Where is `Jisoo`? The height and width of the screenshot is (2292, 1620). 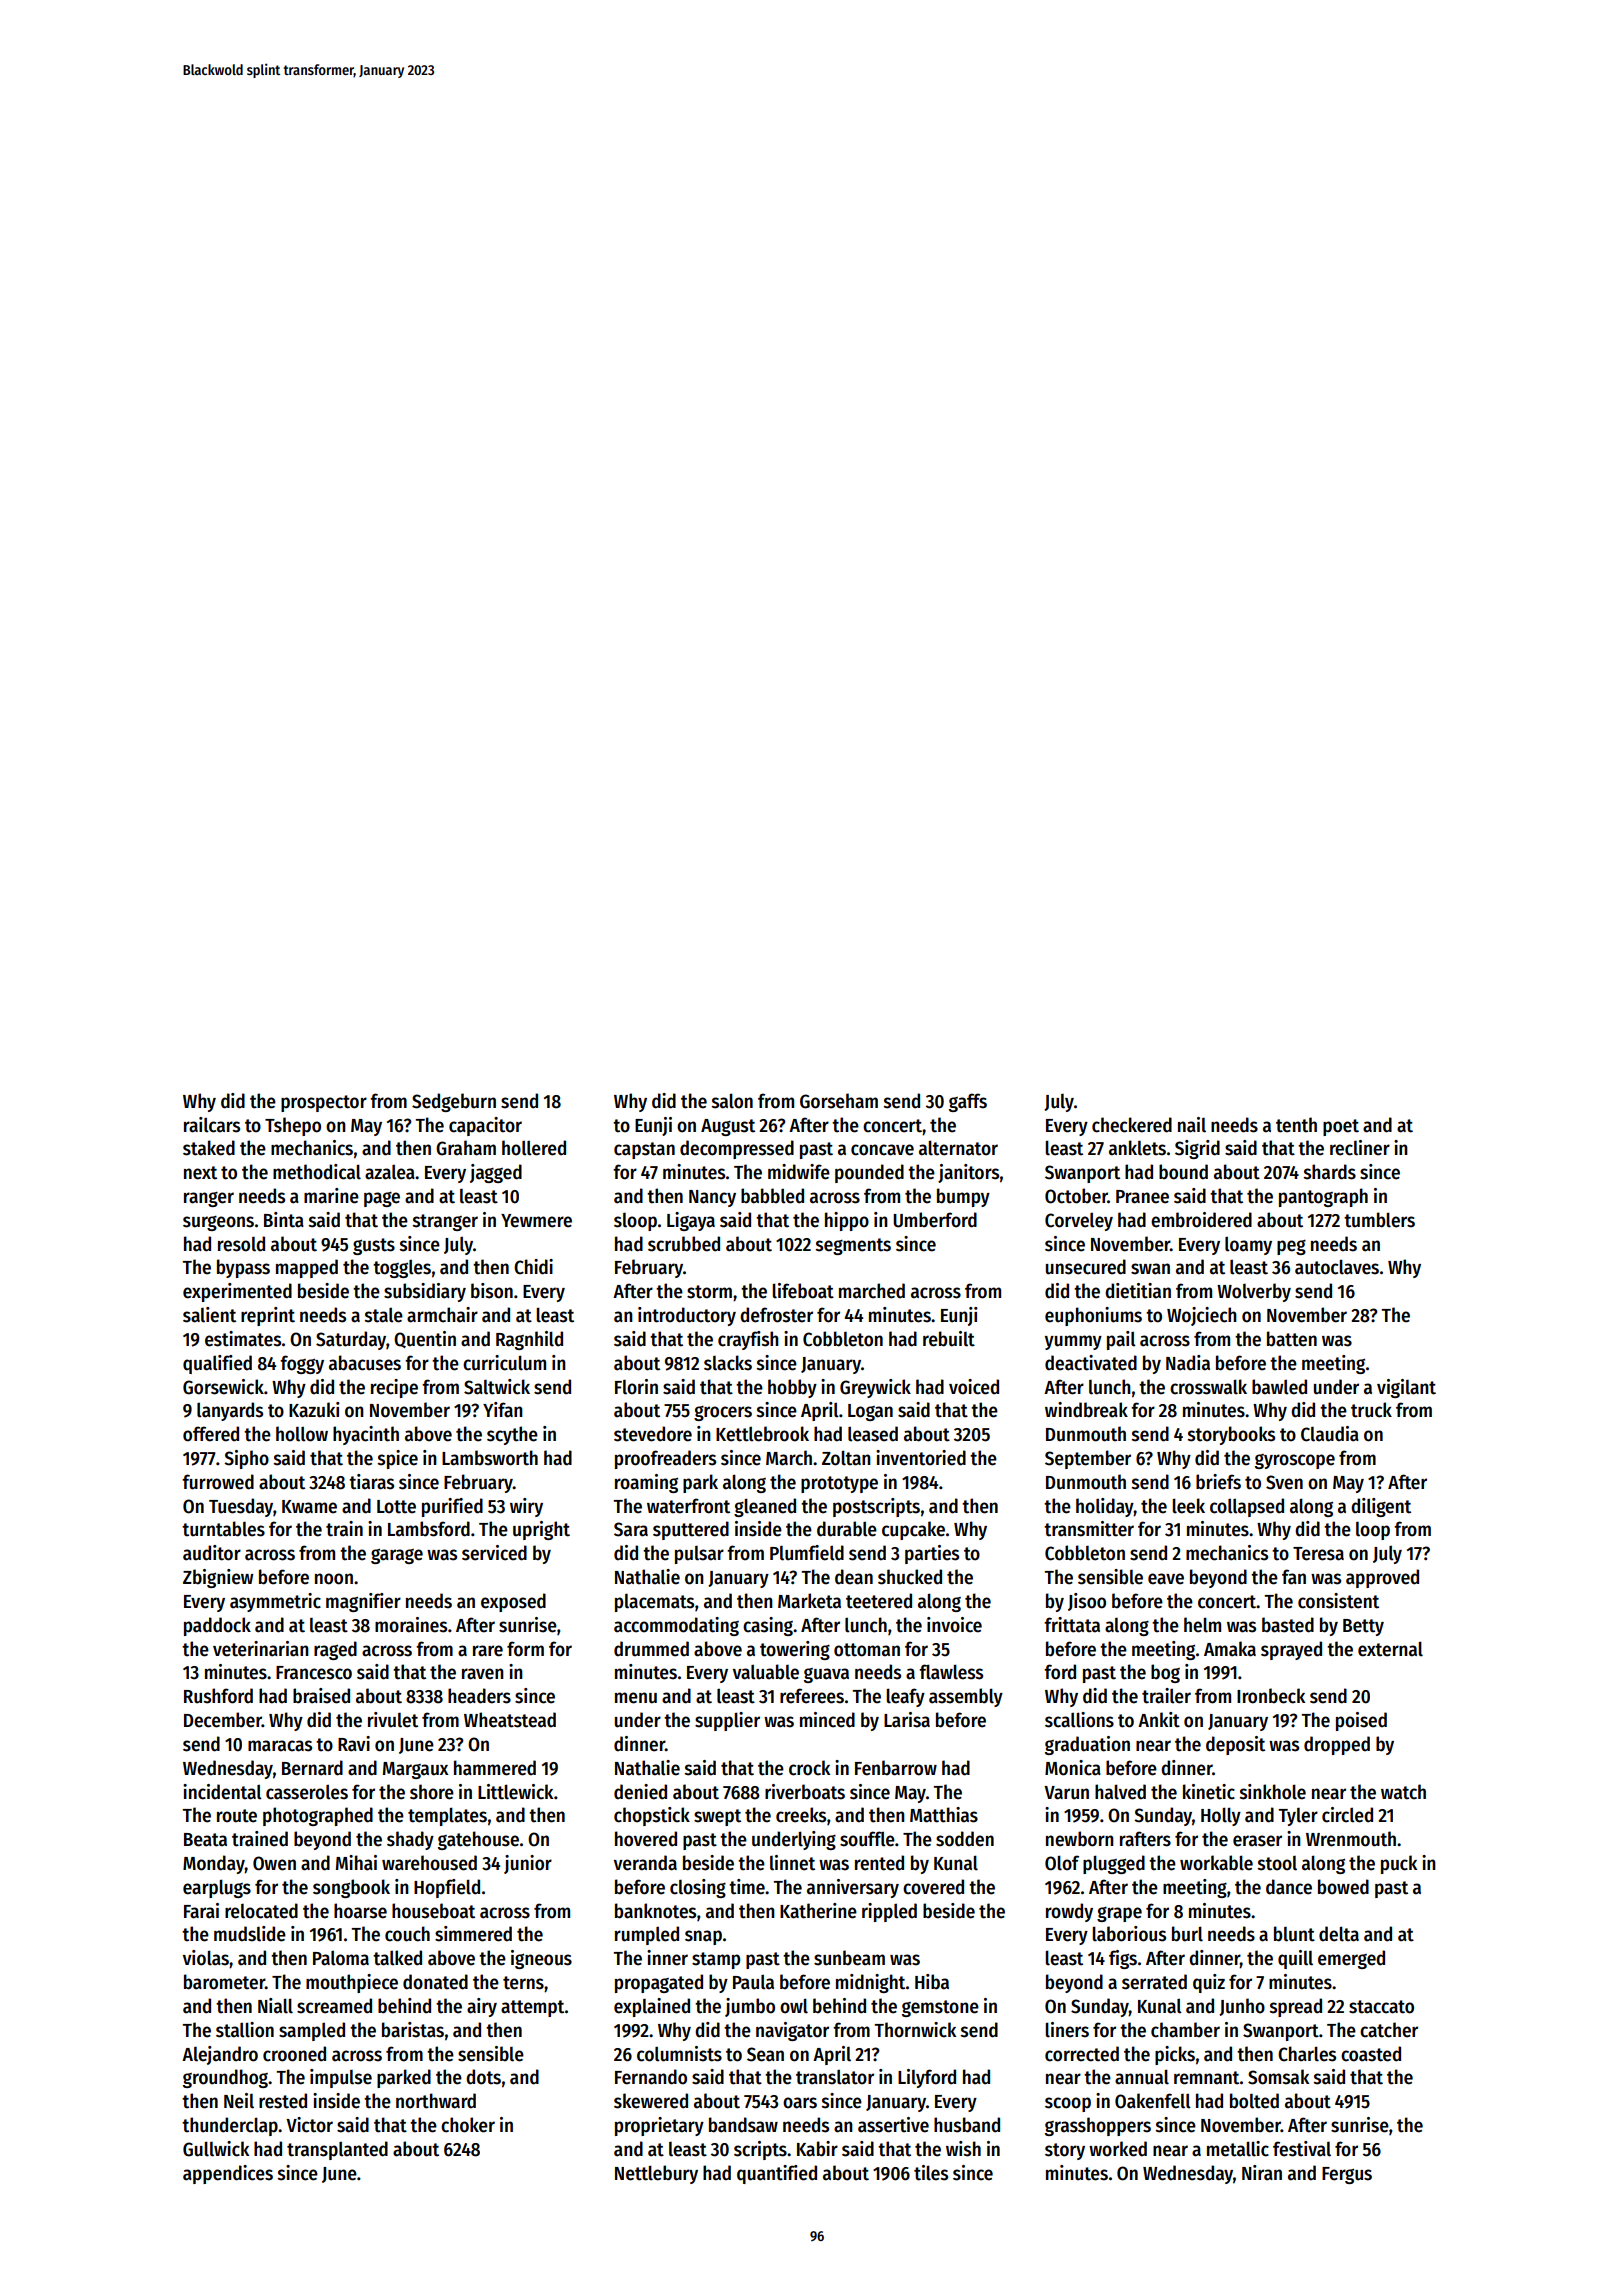 Jisoo is located at coordinates (1087, 1602).
